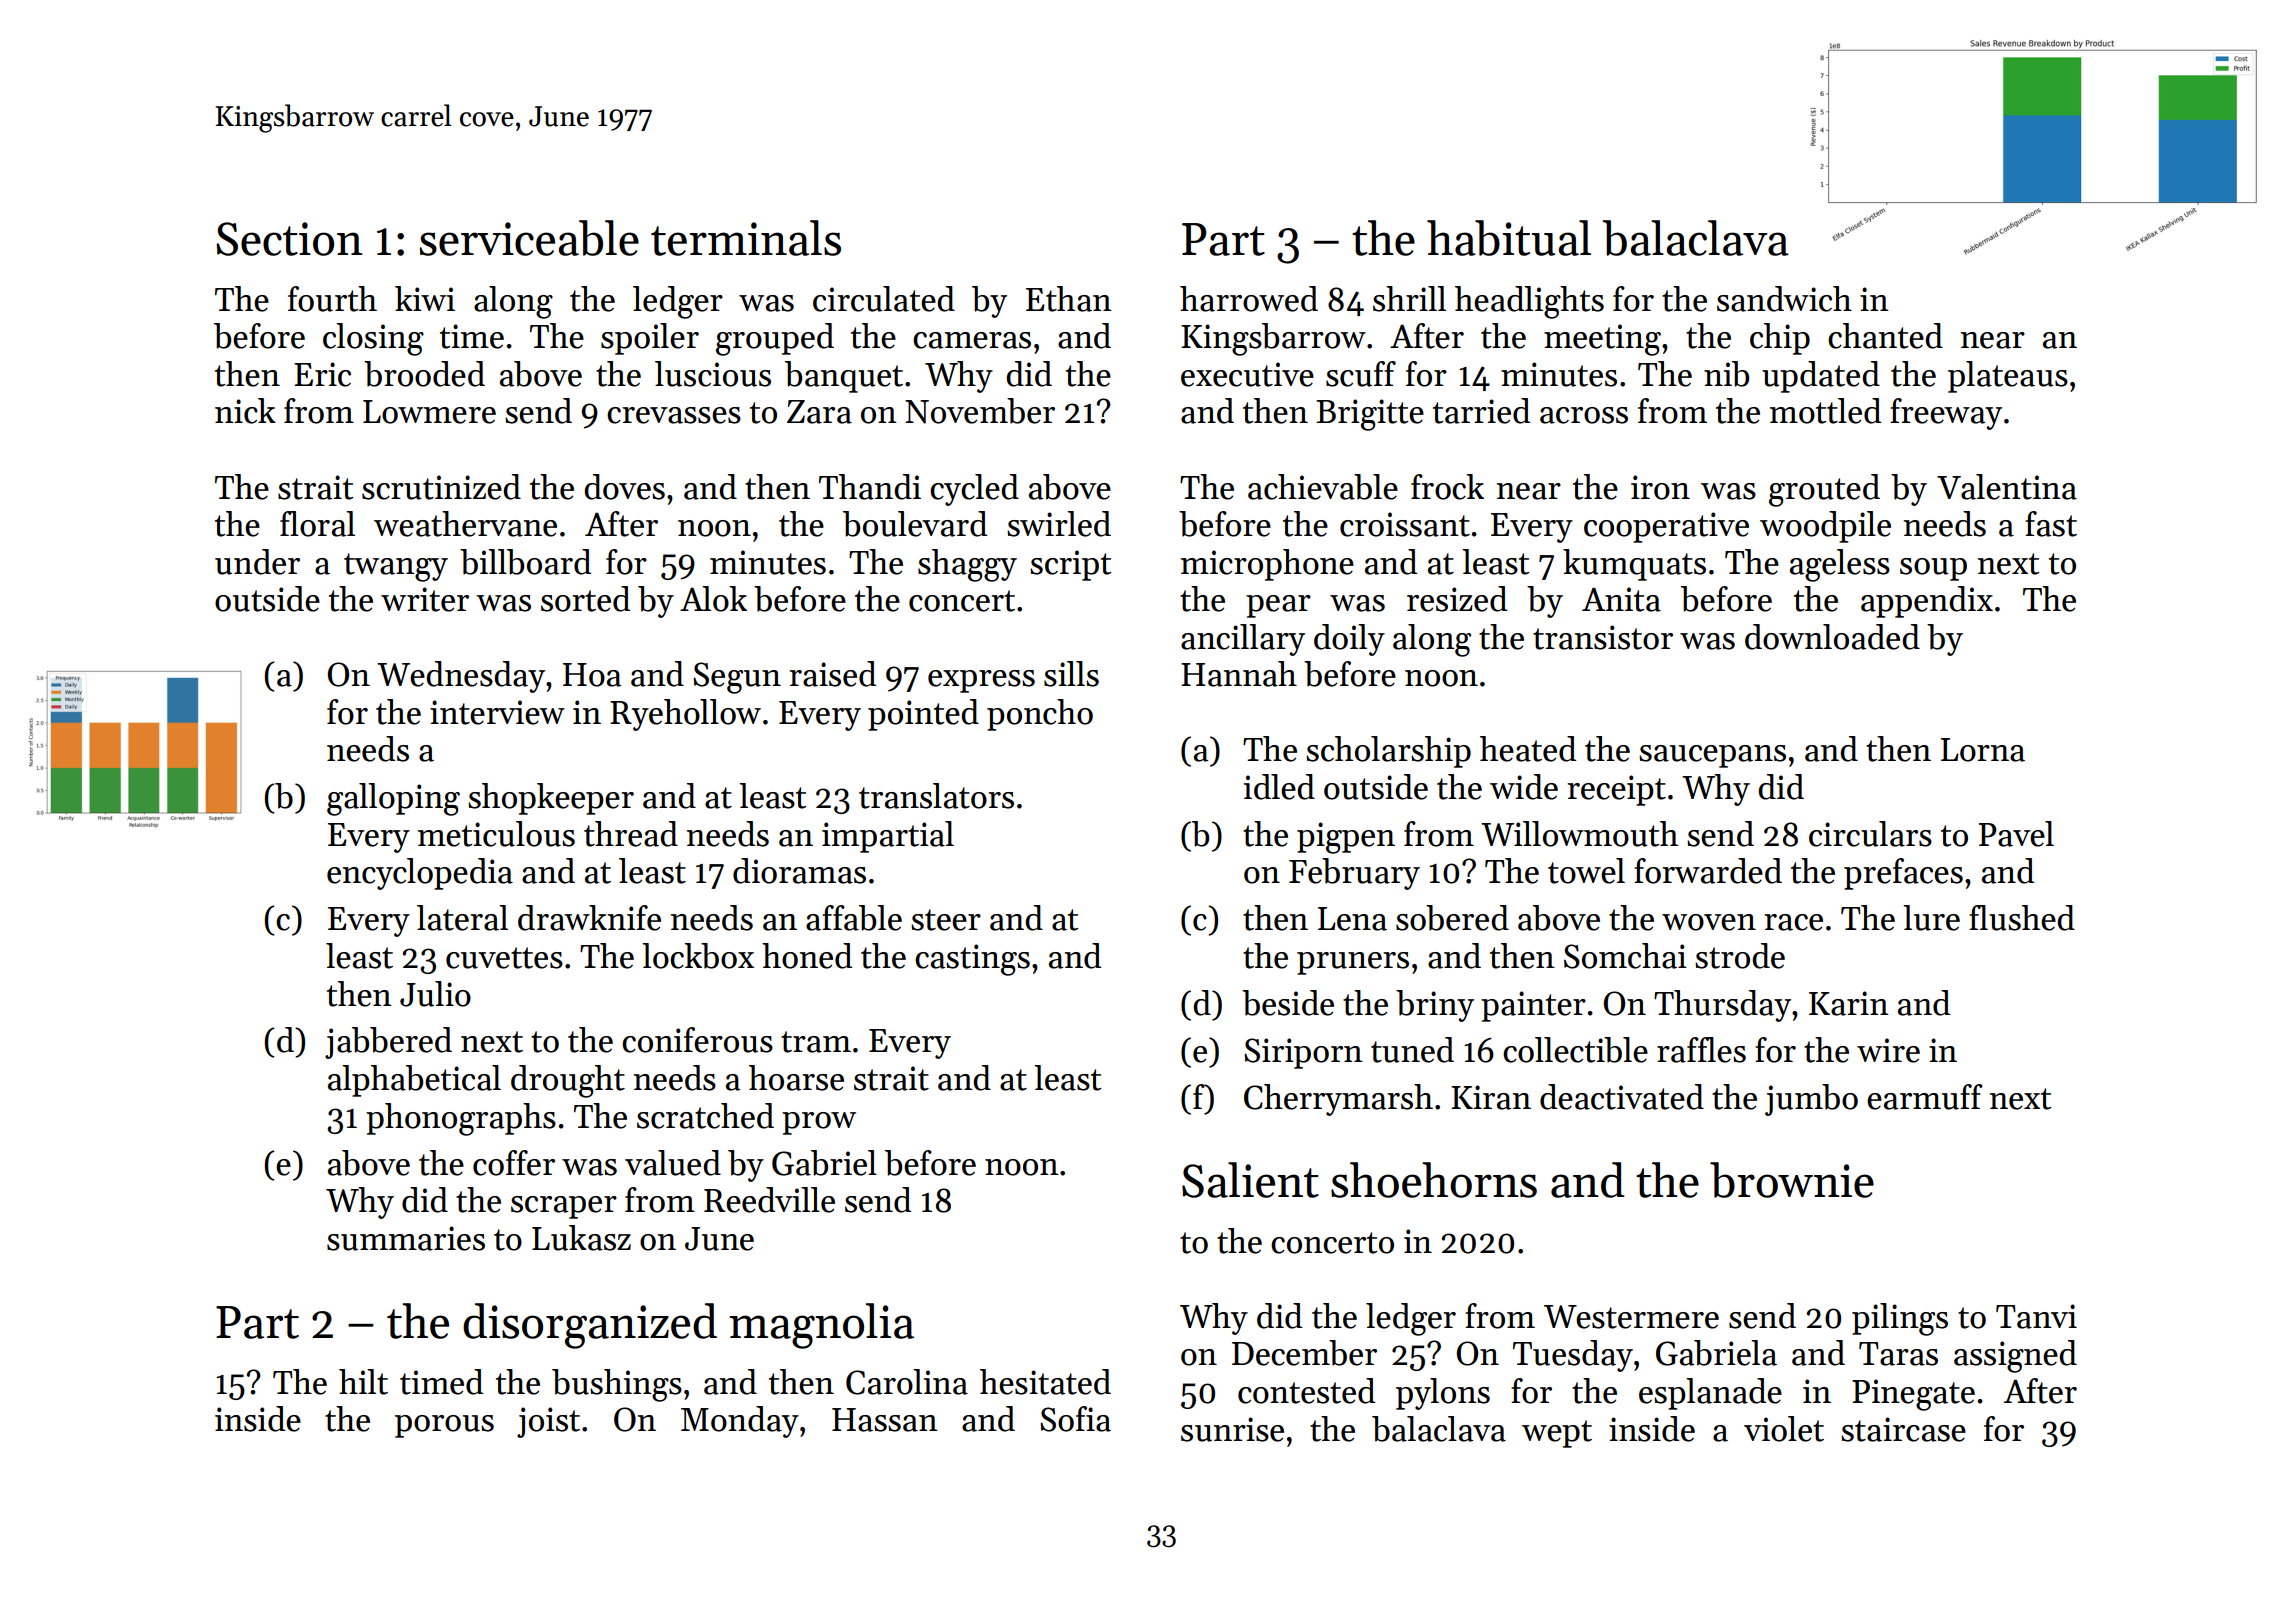 The image size is (2292, 1620). Describe the element at coordinates (746, 238) in the screenshot. I see `terminals` at that location.
